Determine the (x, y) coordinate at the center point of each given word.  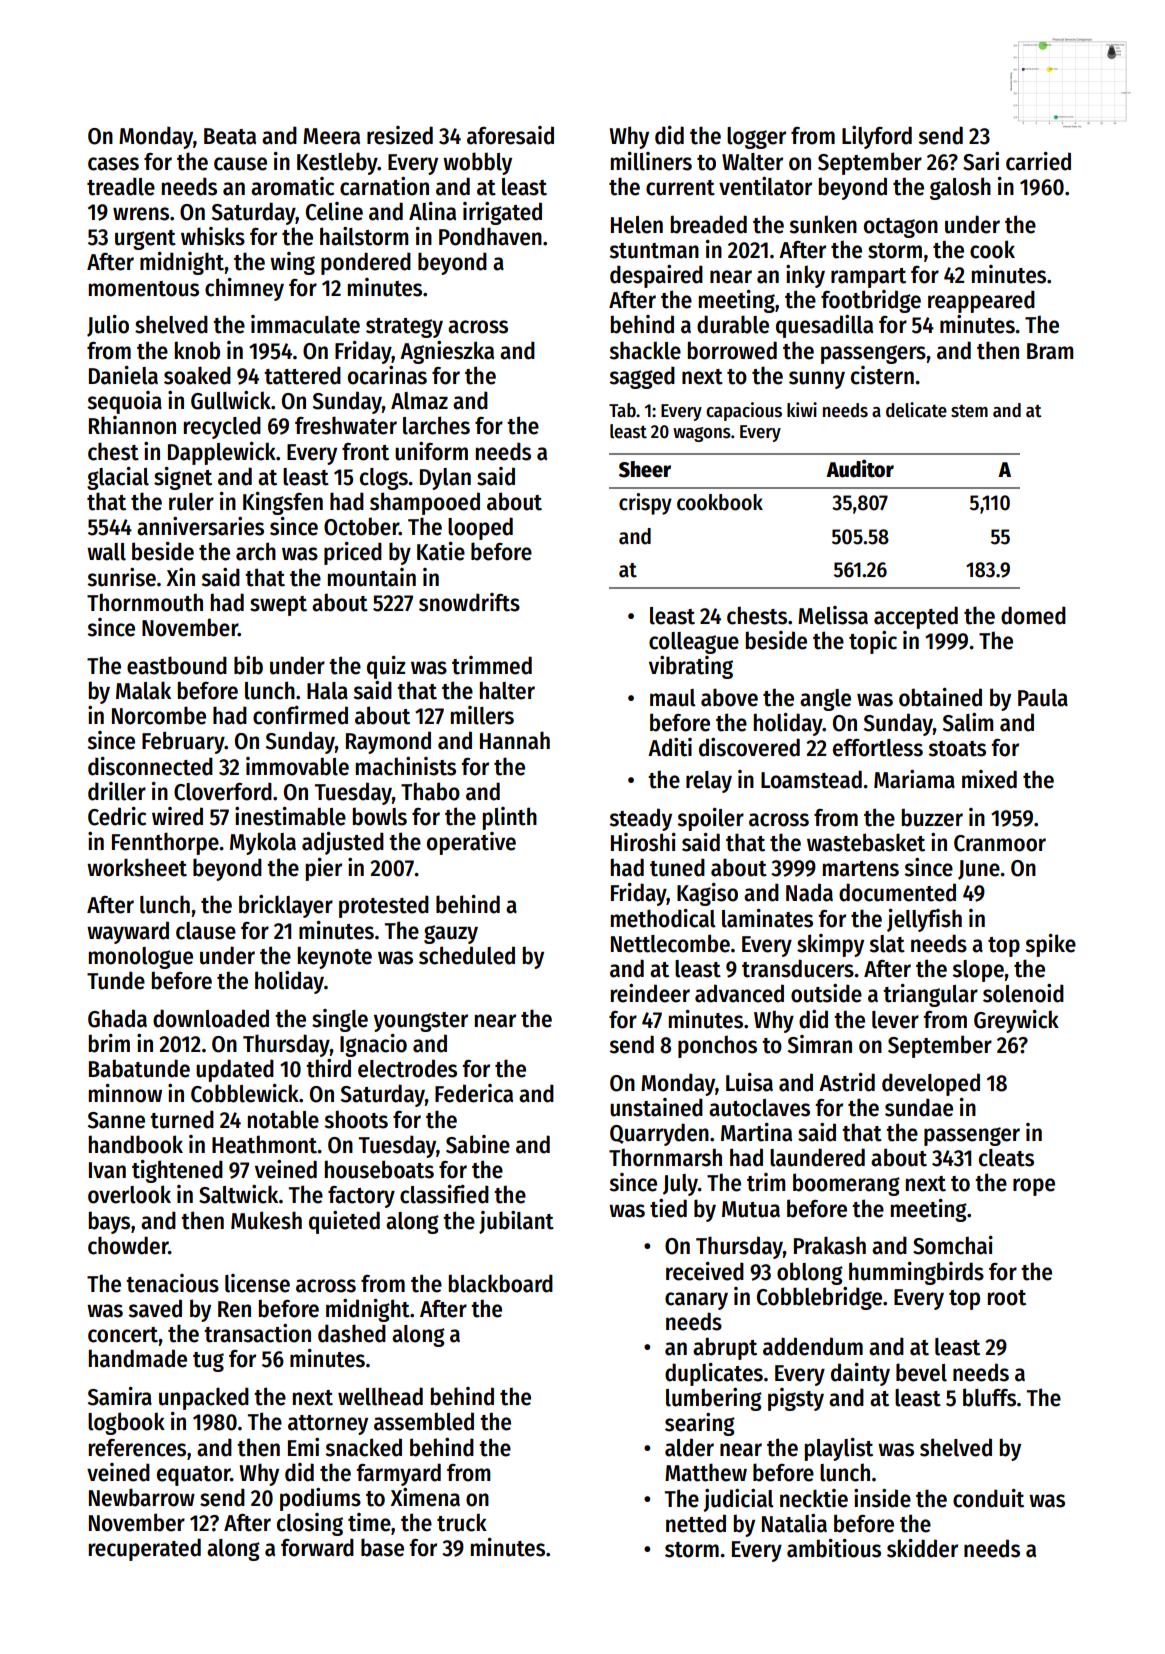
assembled (424, 1421)
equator (194, 1476)
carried (1038, 161)
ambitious (834, 1548)
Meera (331, 136)
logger (756, 138)
